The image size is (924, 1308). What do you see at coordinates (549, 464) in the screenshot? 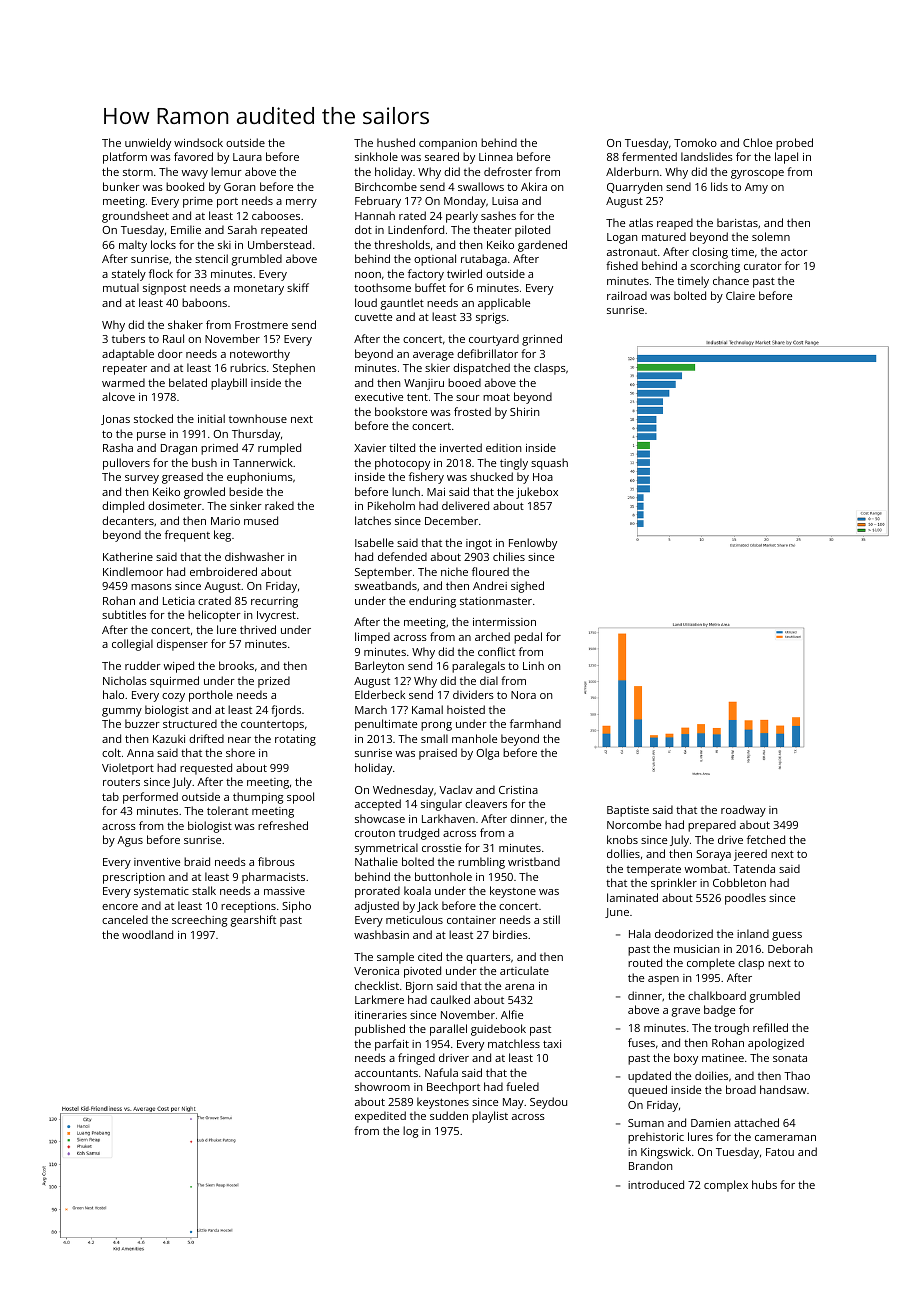
I see `squash` at bounding box center [549, 464].
